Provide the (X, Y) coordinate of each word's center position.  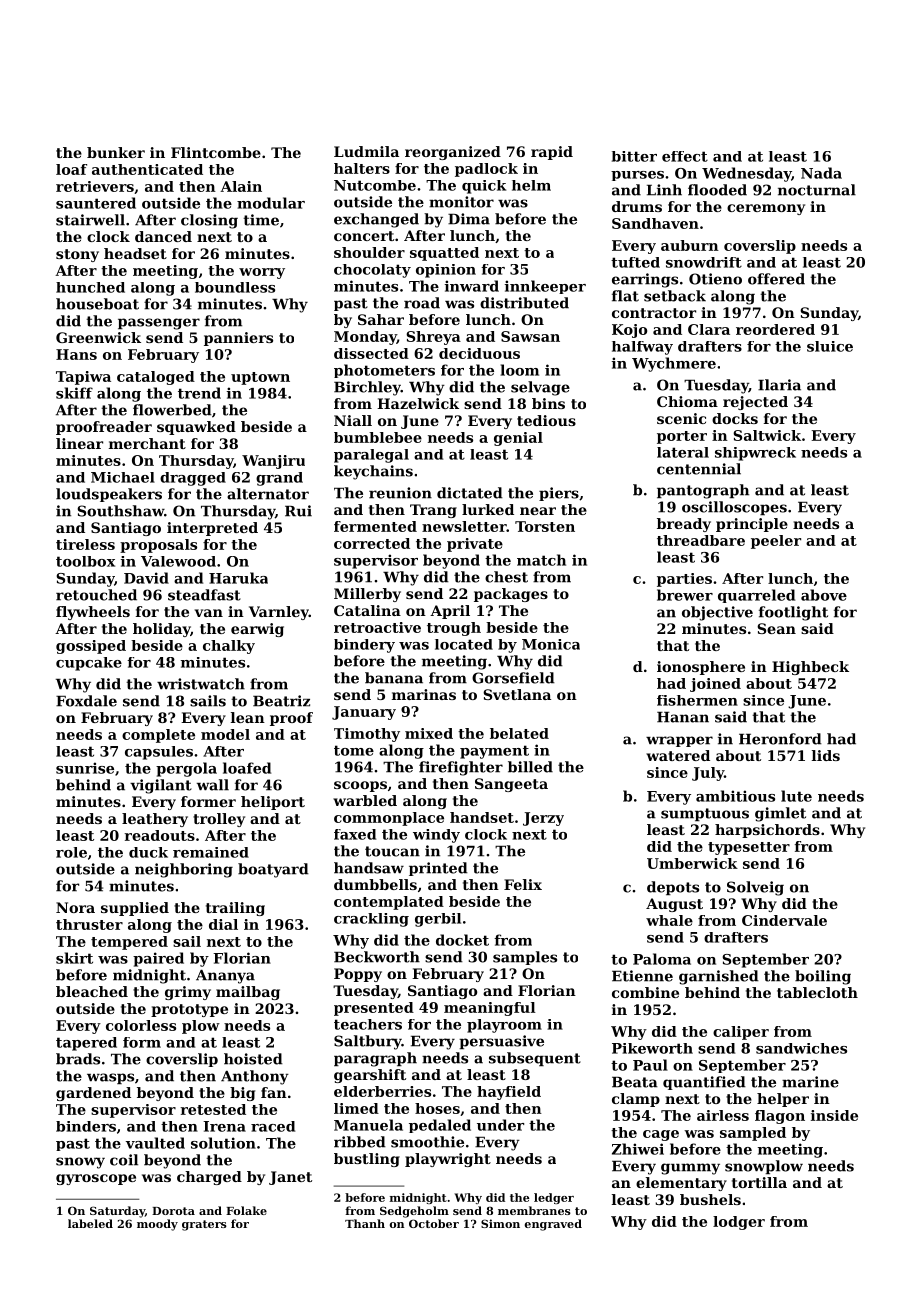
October (434, 1223)
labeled (90, 1223)
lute (796, 796)
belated (519, 733)
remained (211, 852)
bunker (116, 152)
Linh (664, 190)
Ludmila (366, 151)
